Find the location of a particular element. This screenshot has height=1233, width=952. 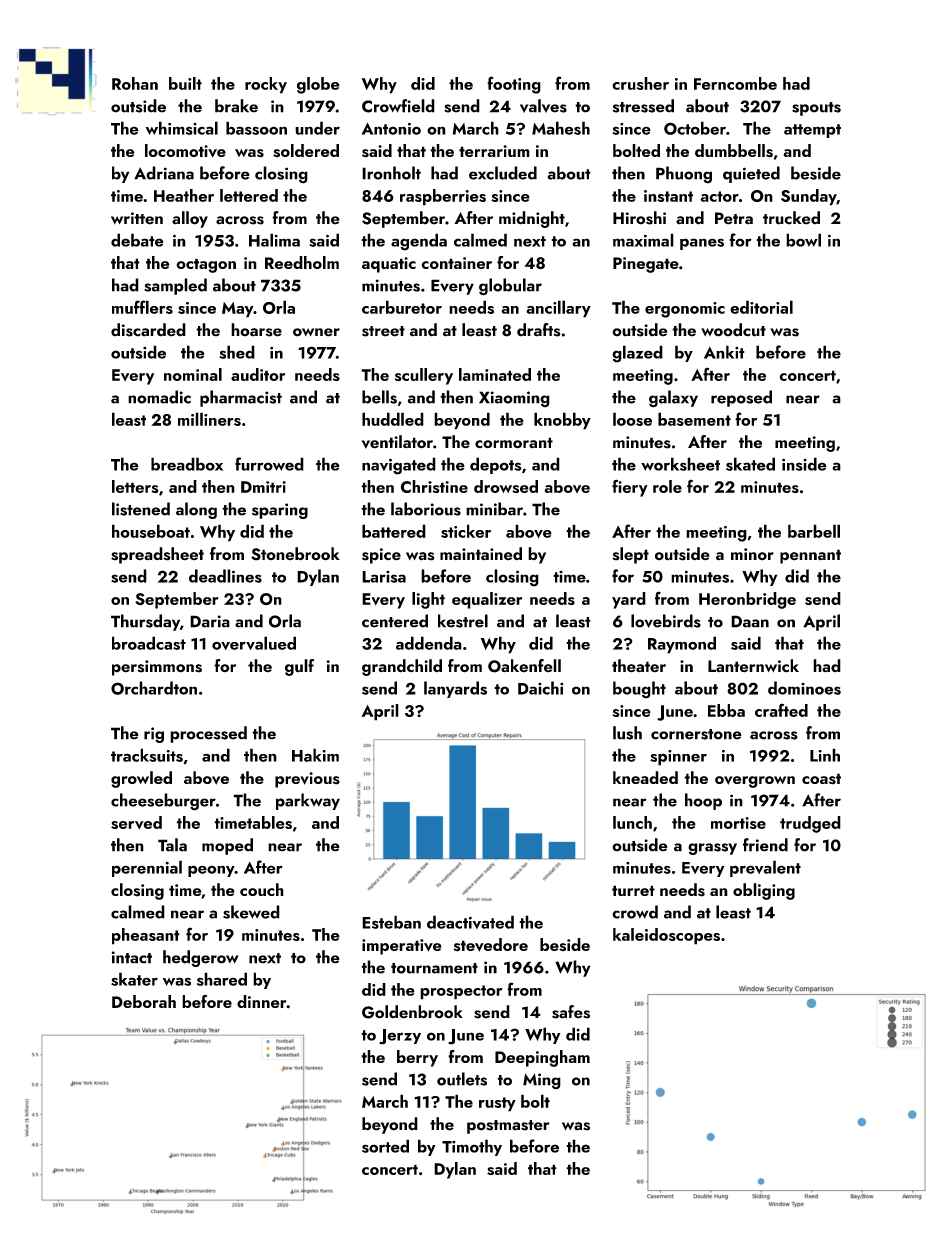

rusty is located at coordinates (497, 1104).
